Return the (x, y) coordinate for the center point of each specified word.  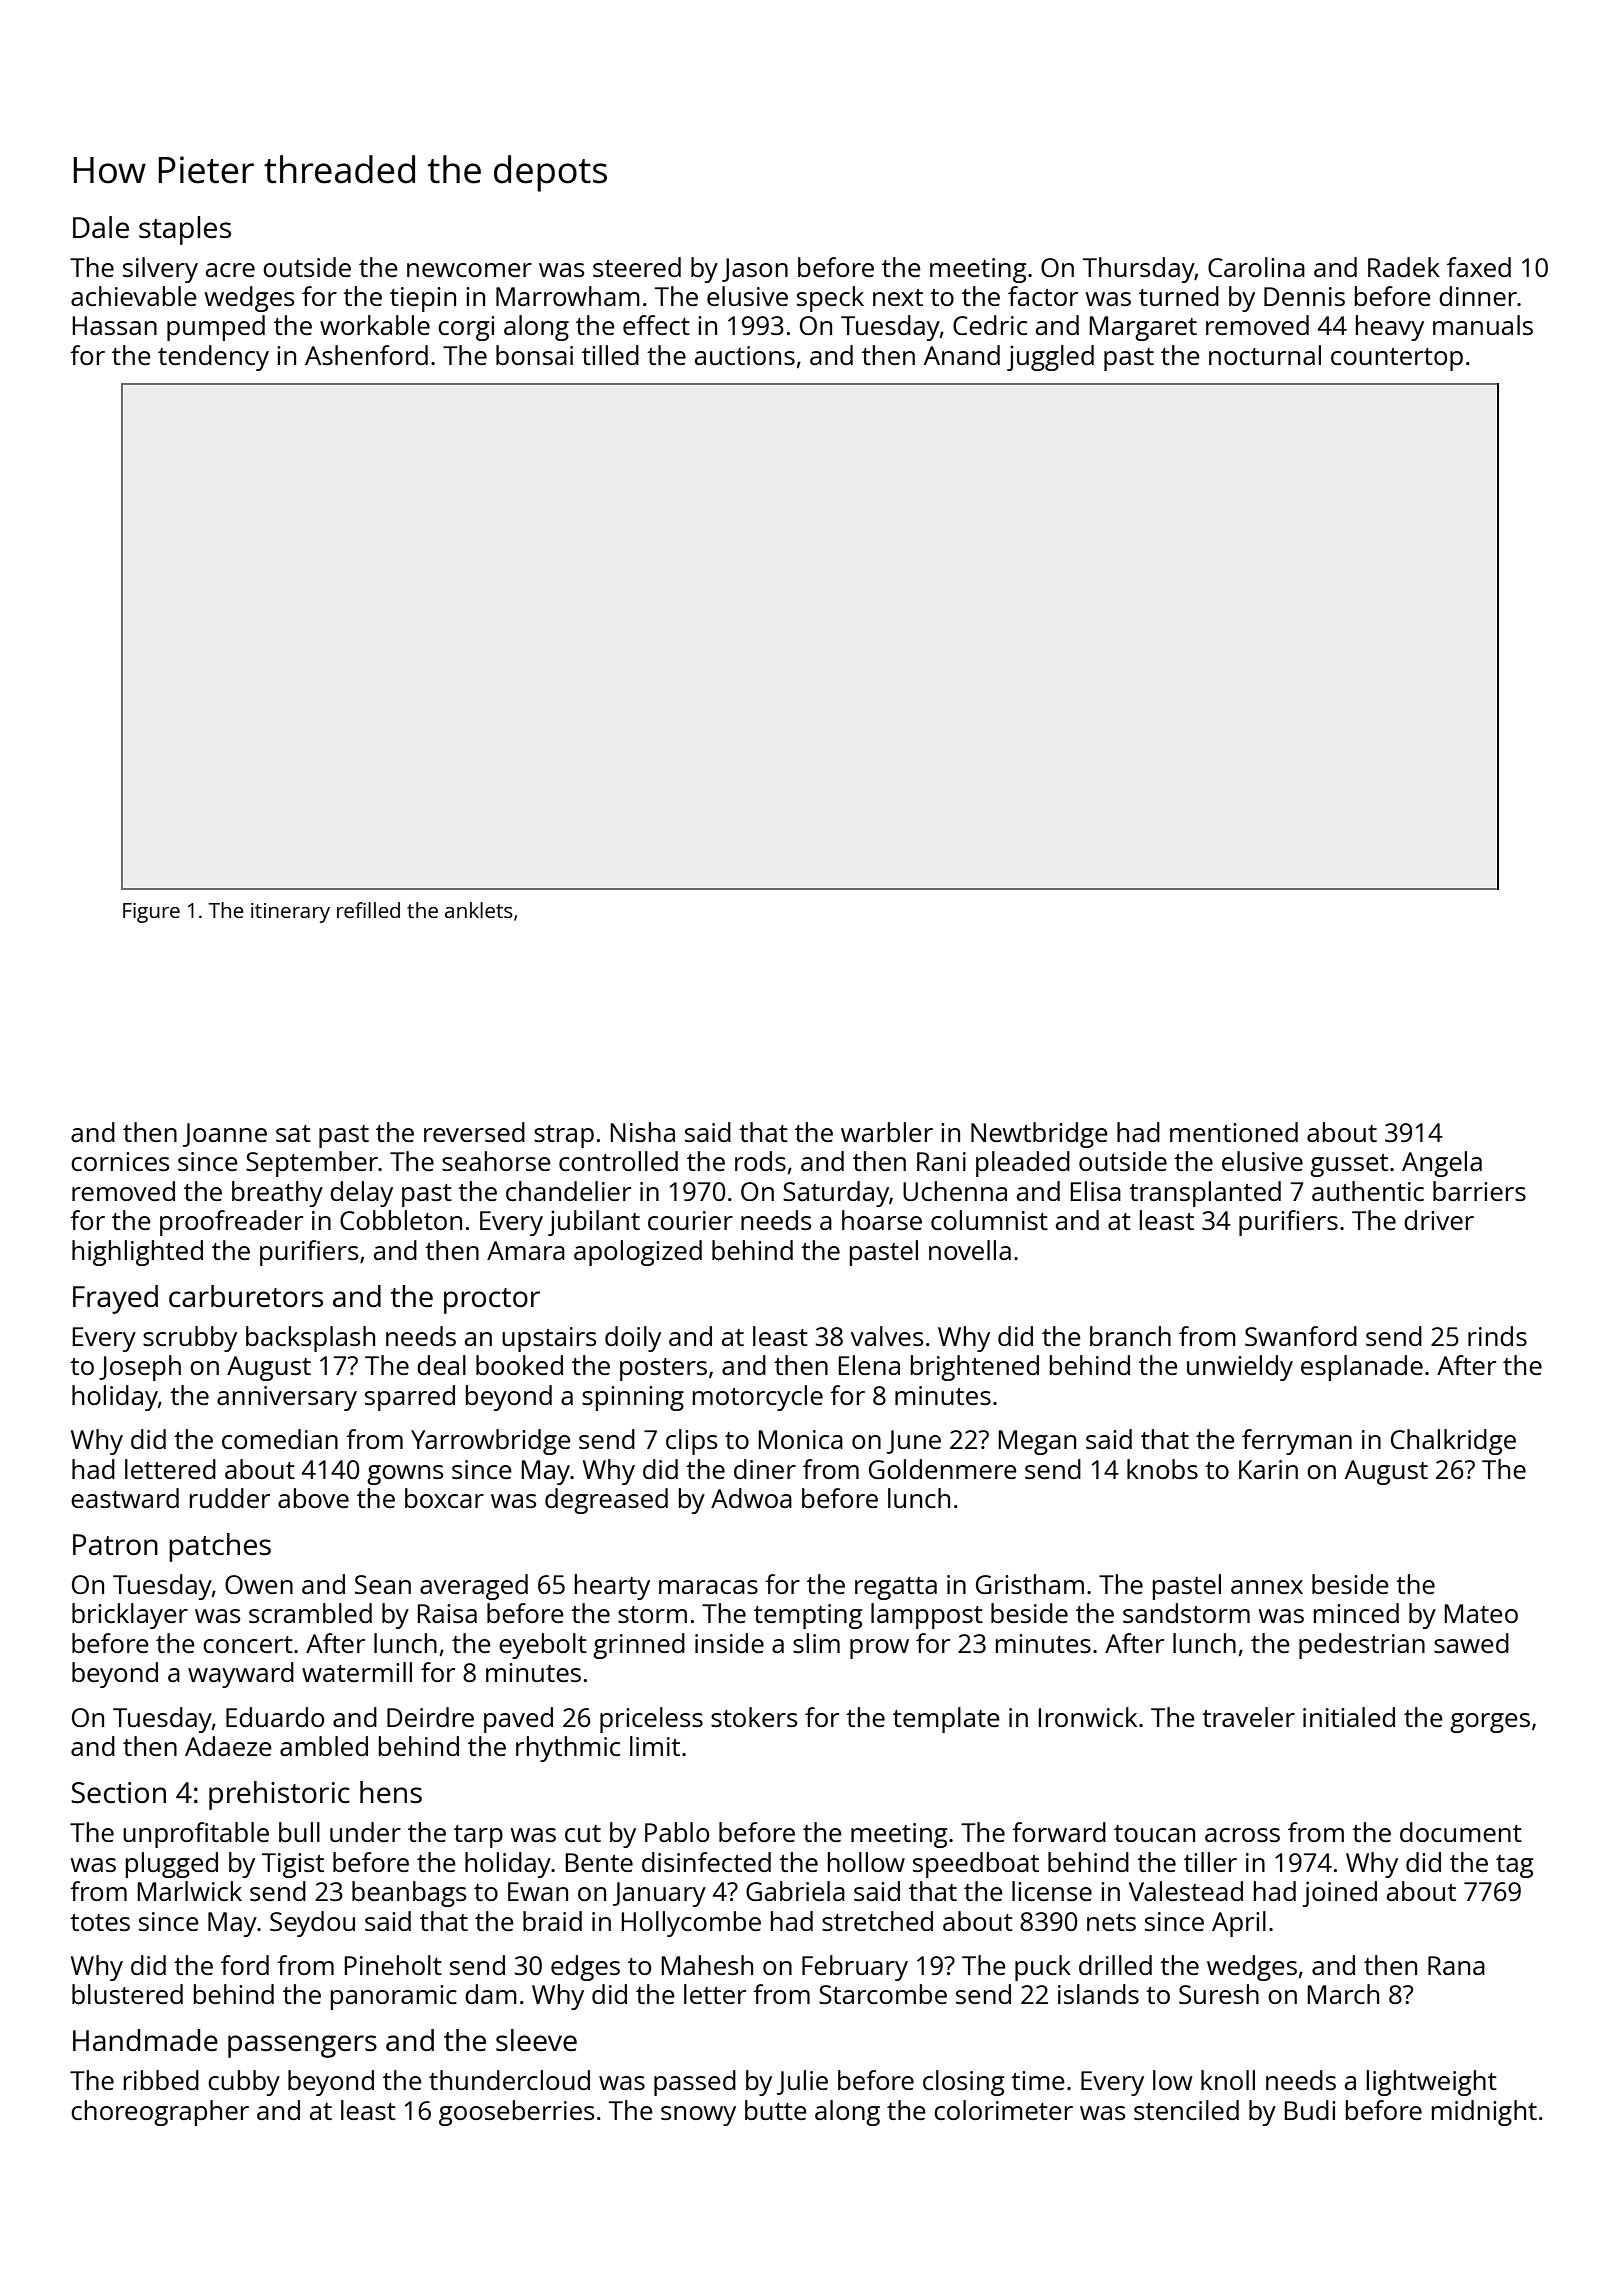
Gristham (1030, 1584)
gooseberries (516, 2113)
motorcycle (758, 1398)
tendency (213, 358)
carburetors (246, 1296)
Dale (101, 227)
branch (1130, 1336)
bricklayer (130, 1616)
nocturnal (1265, 355)
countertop (1397, 359)
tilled (610, 355)
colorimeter (1003, 2110)
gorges (1490, 1723)
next (898, 297)
